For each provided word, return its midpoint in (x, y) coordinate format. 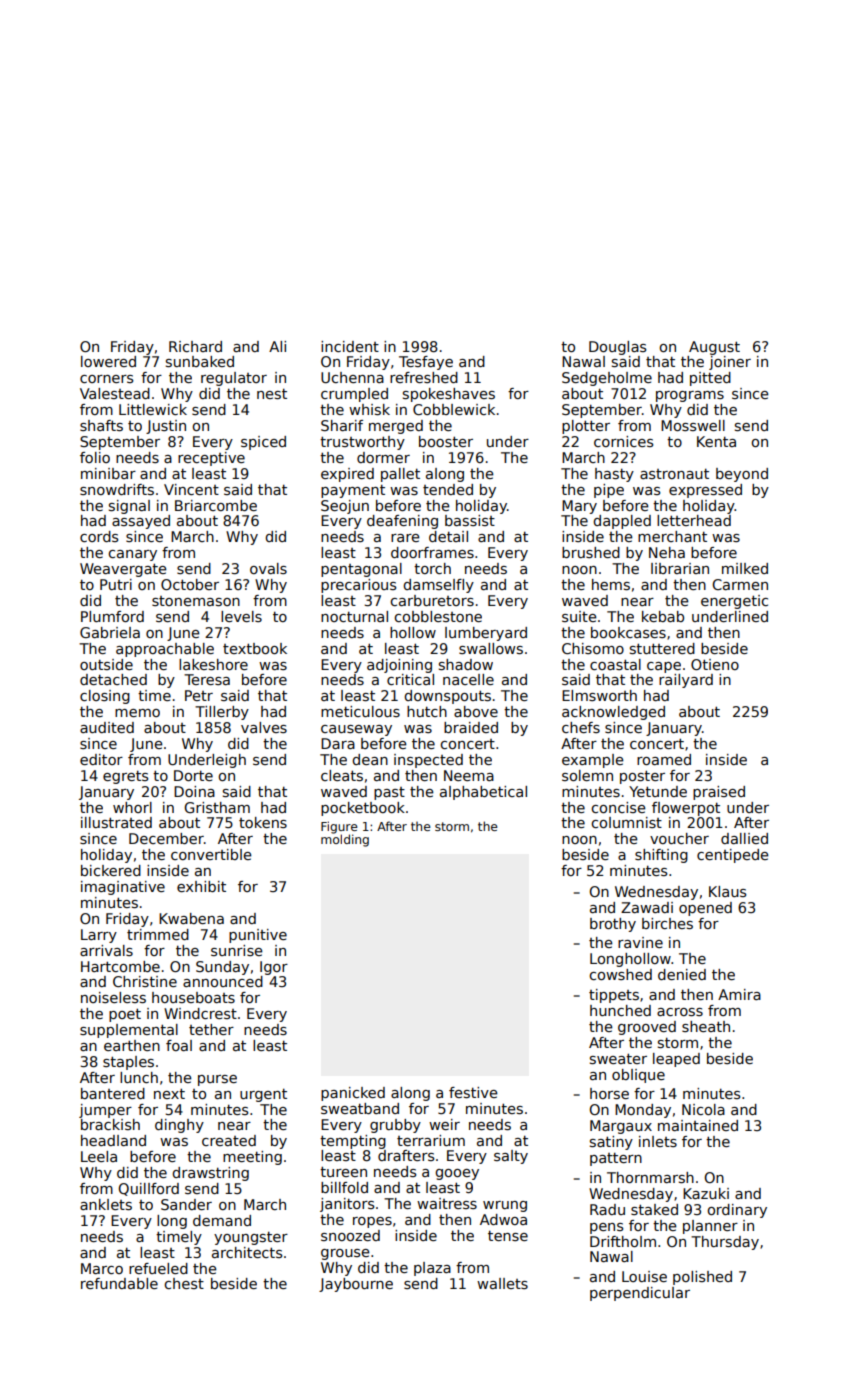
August (714, 348)
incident (350, 346)
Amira (739, 994)
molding (345, 840)
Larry (99, 936)
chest (184, 1283)
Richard (195, 346)
